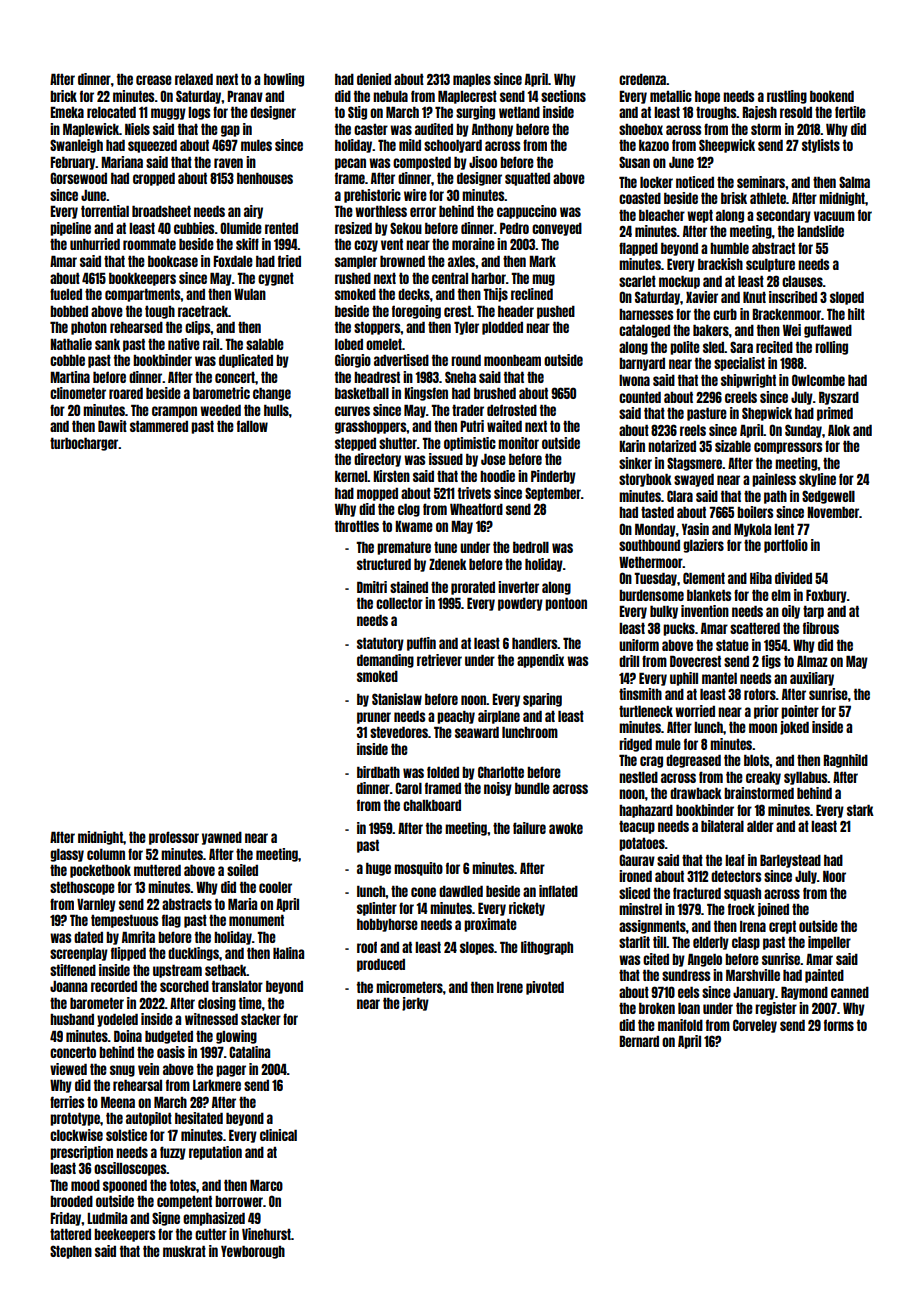 This page has width=924, height=1308. I want to click on rotors, so click(760, 694).
